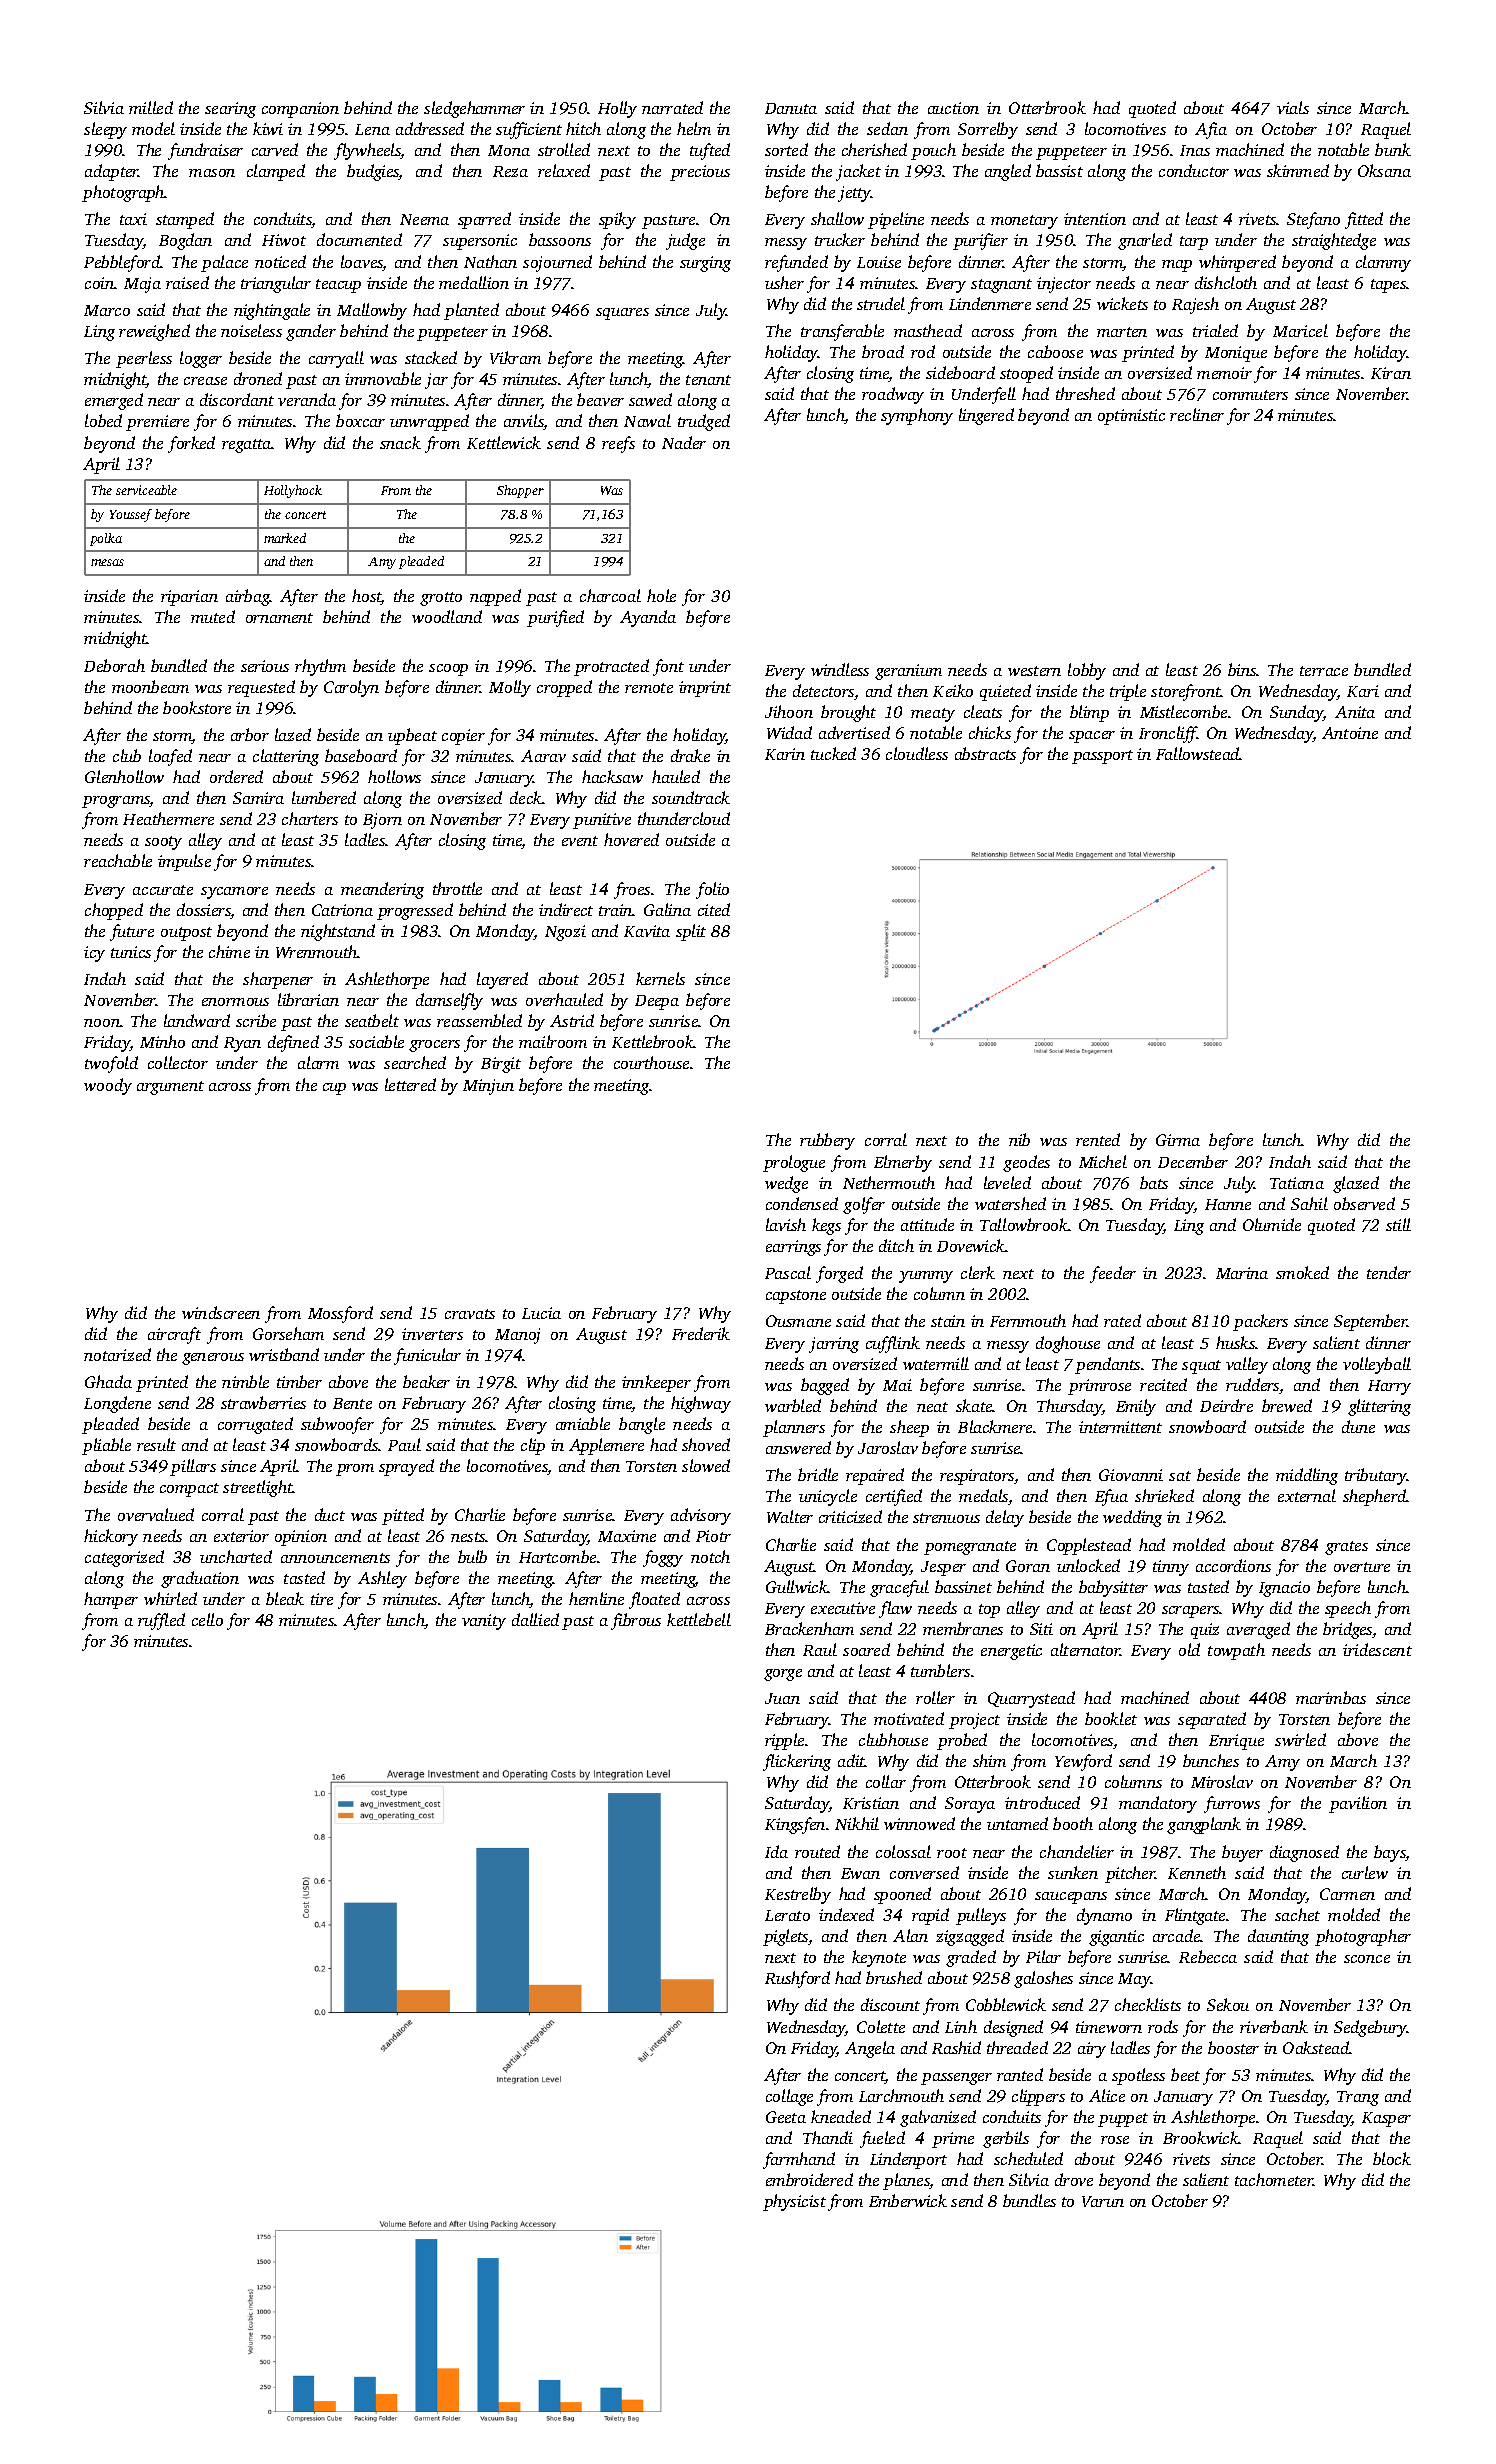  I want to click on hitch, so click(583, 128).
